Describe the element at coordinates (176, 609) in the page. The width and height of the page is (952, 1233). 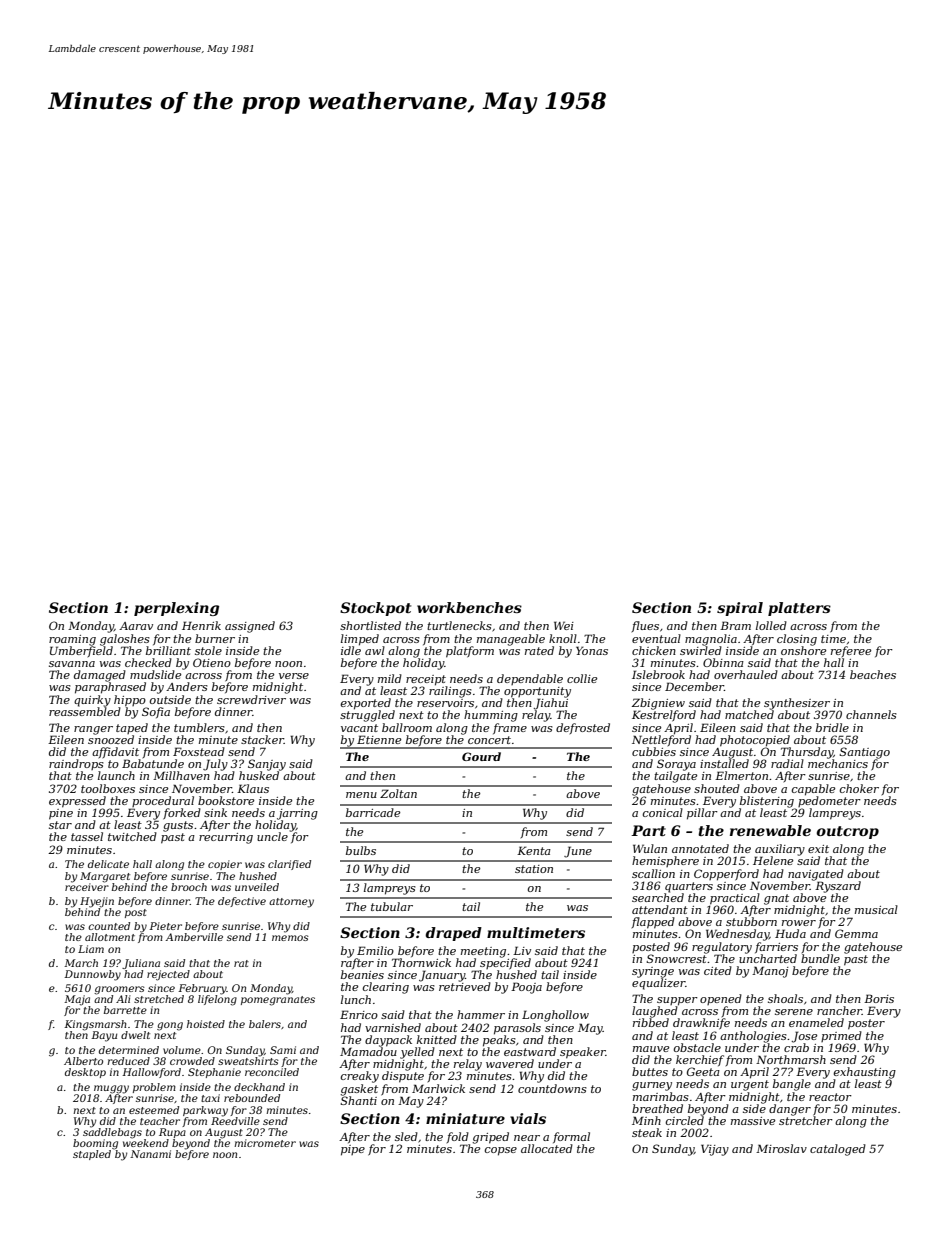
I see `perplexing` at that location.
